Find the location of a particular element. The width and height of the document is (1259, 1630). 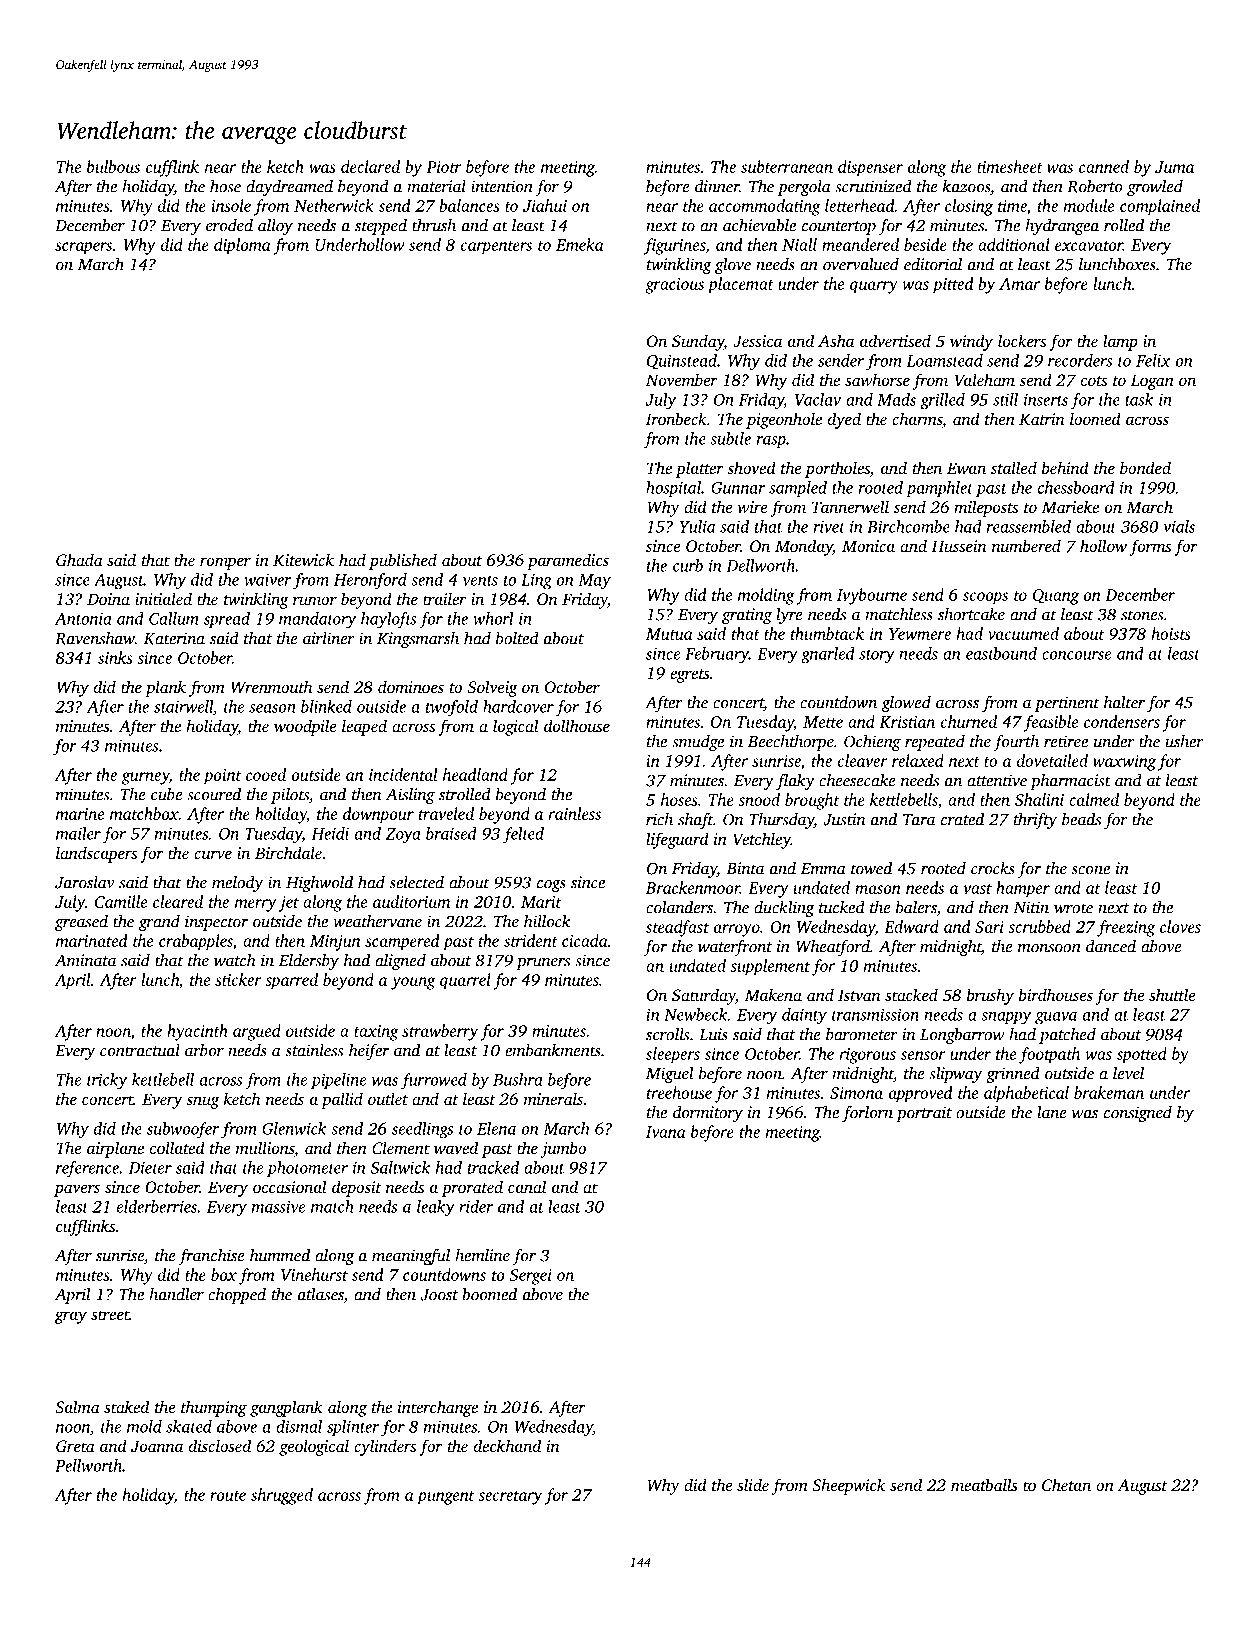

meatballs is located at coordinates (984, 1484).
